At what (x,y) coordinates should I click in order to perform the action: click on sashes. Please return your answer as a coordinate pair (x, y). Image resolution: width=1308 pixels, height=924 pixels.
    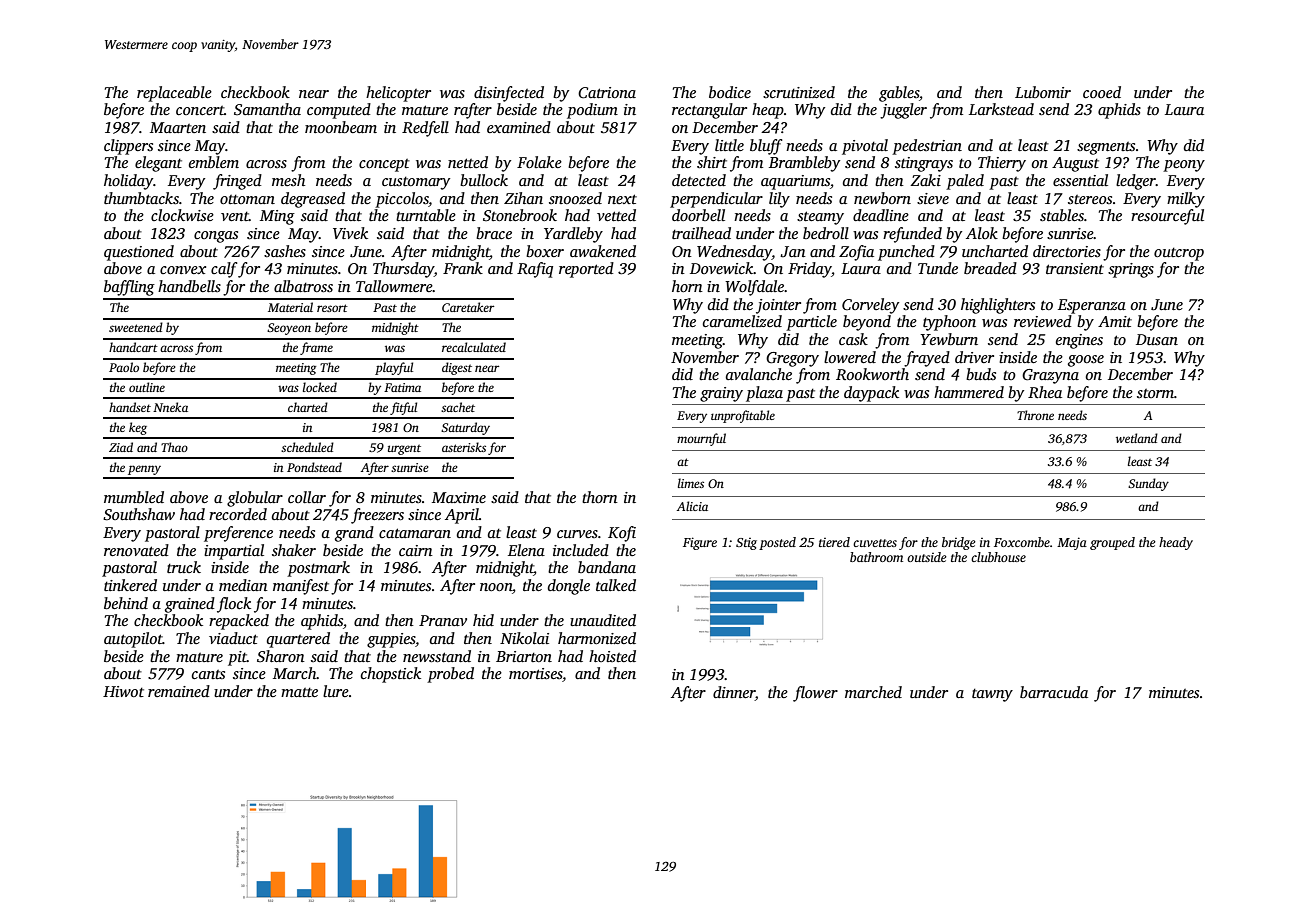
    Looking at the image, I should click on (285, 251).
